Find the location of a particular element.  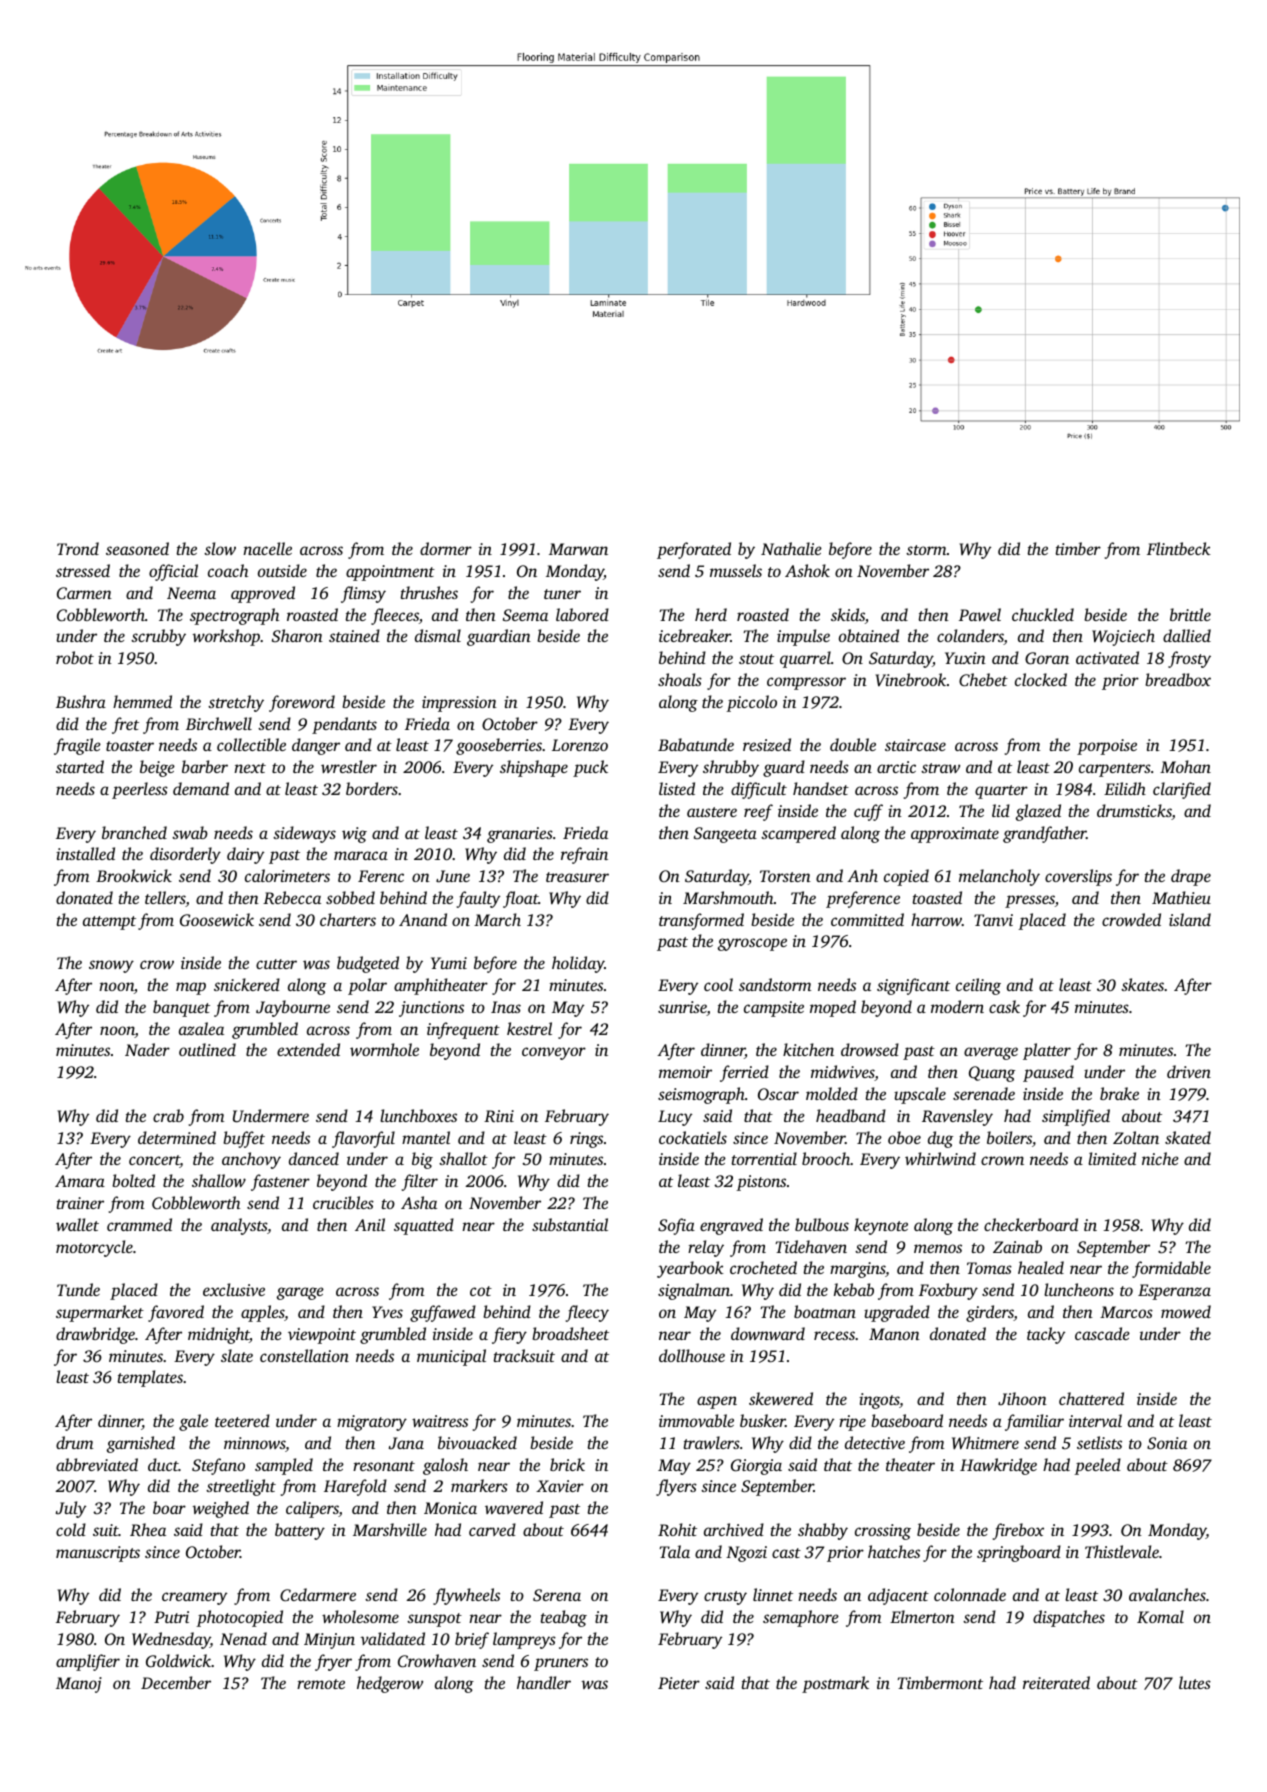

niche is located at coordinates (1160, 1158).
